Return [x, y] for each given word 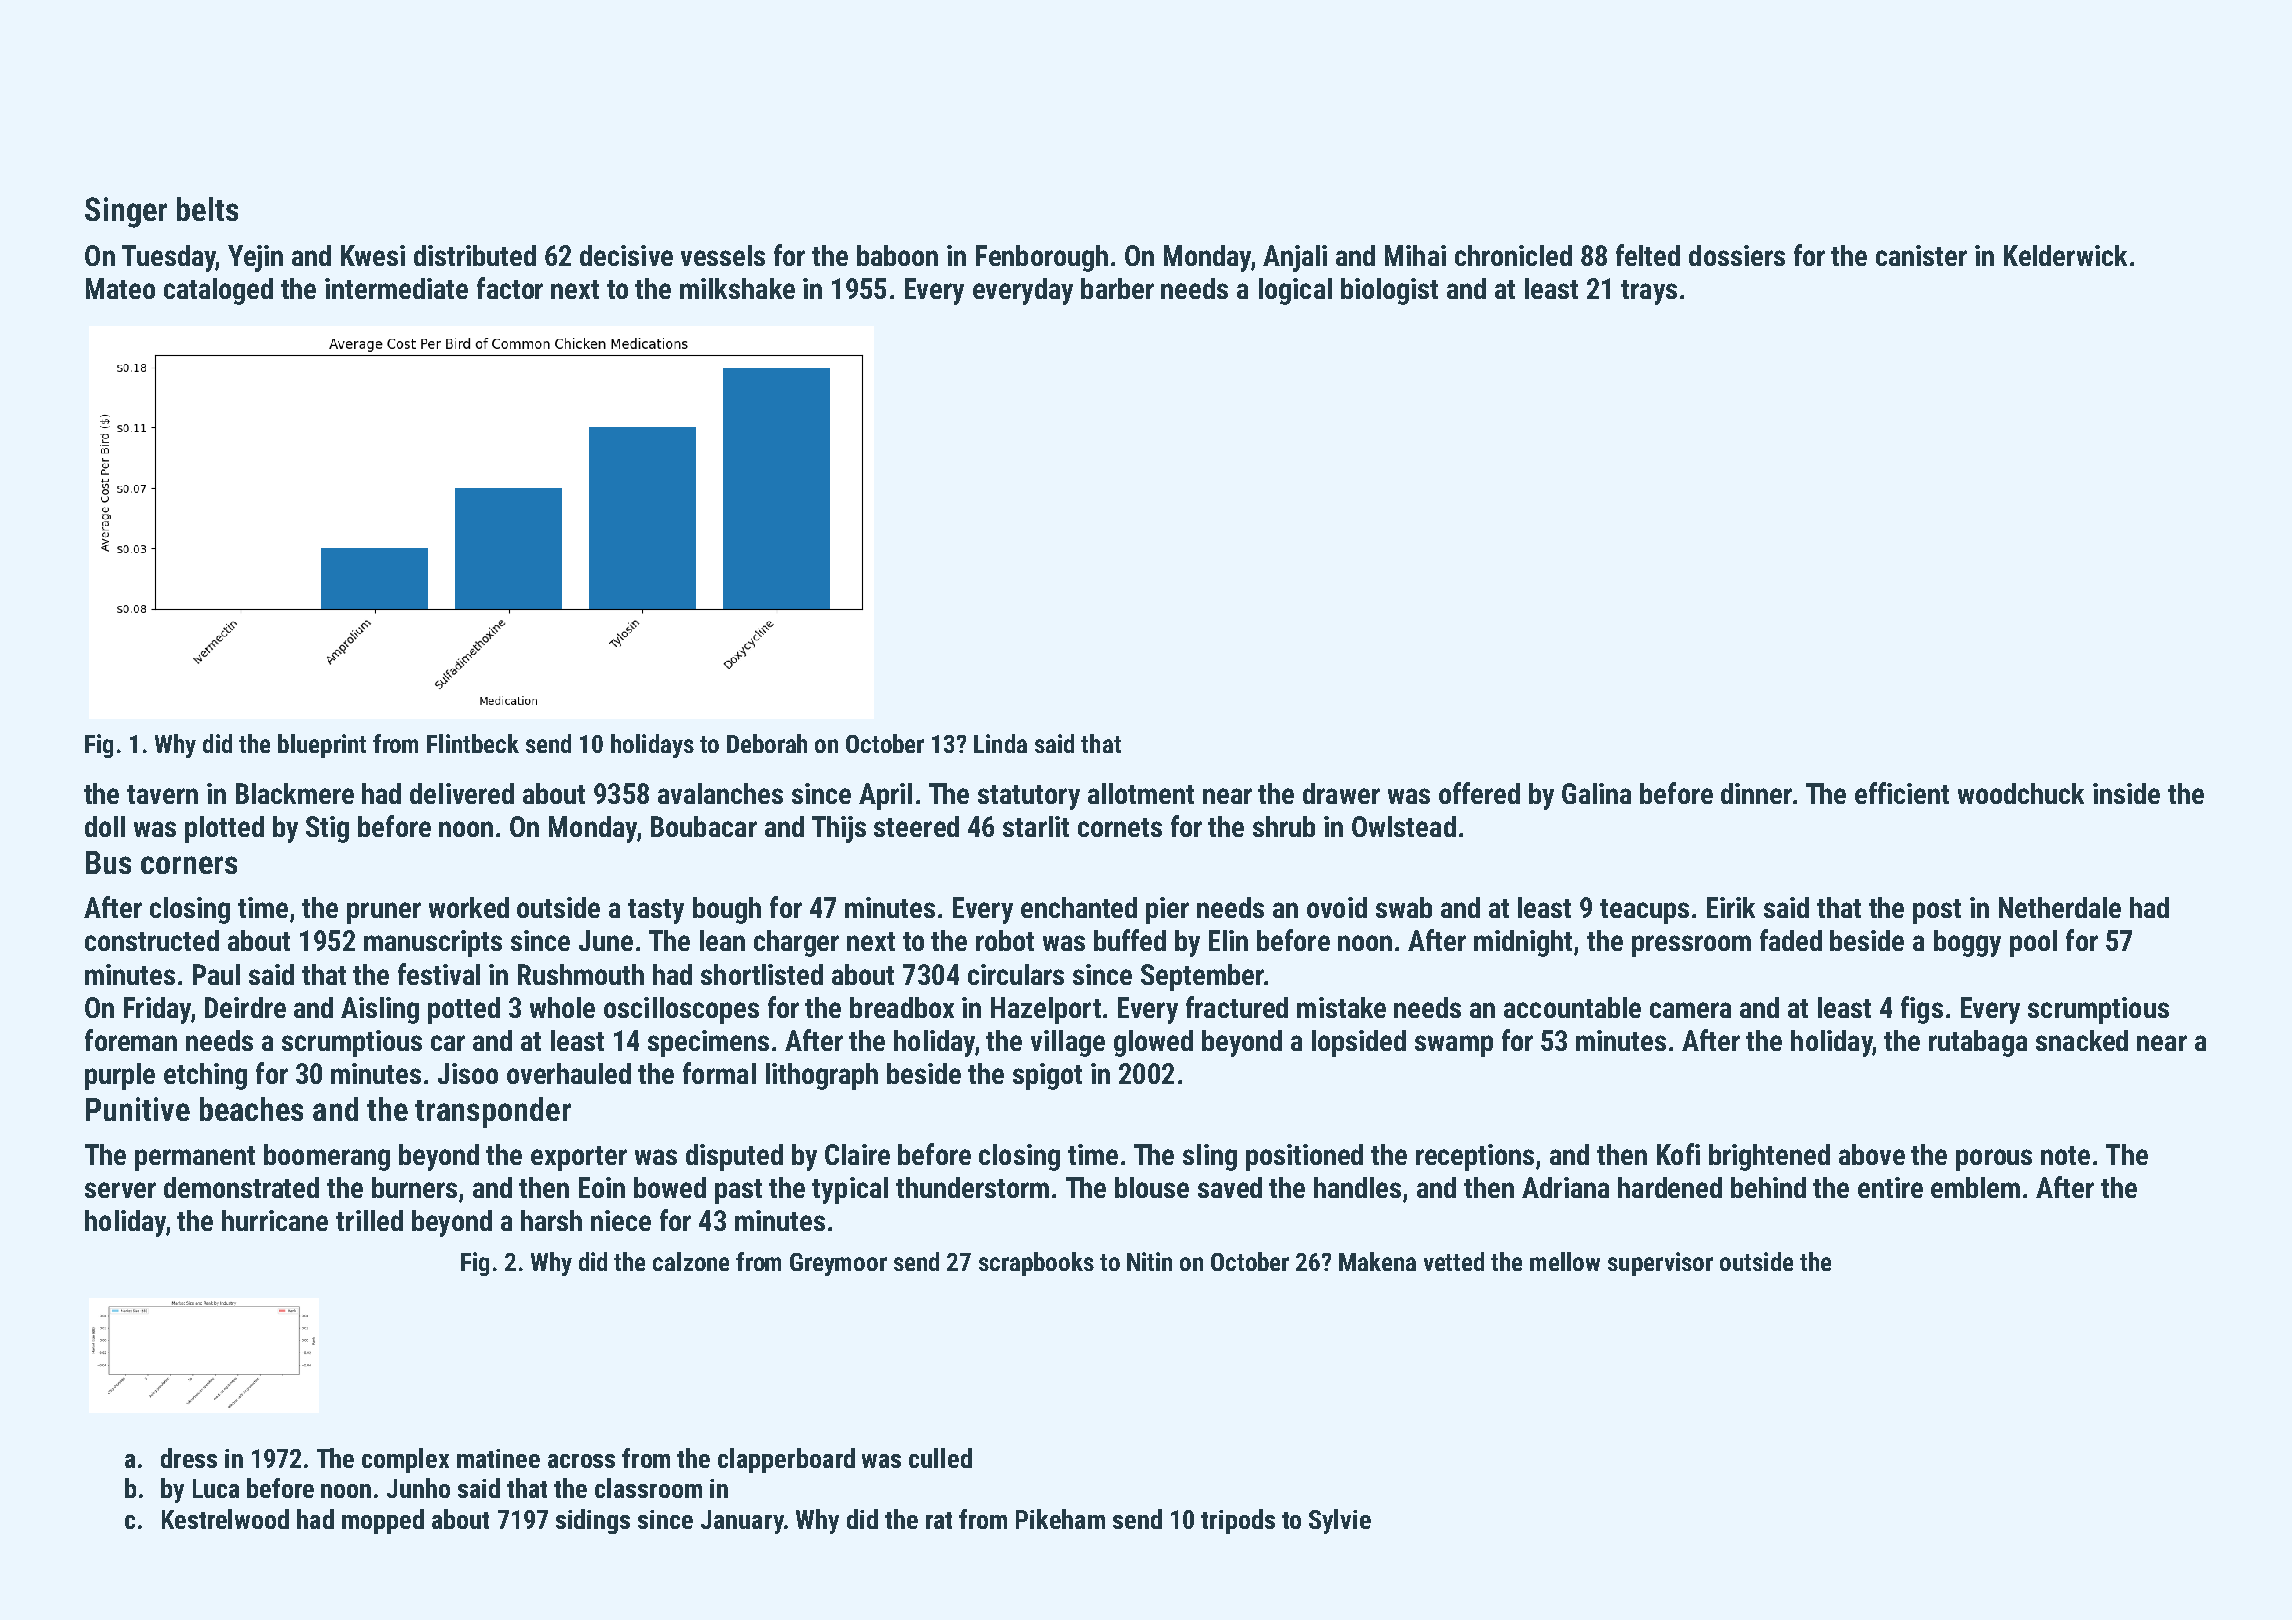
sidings [593, 1521]
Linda [1000, 743]
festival [439, 974]
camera [1690, 1010]
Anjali [1295, 258]
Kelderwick [2065, 255]
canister [1921, 255]
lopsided [1359, 1043]
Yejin [255, 258]
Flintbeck [473, 743]
